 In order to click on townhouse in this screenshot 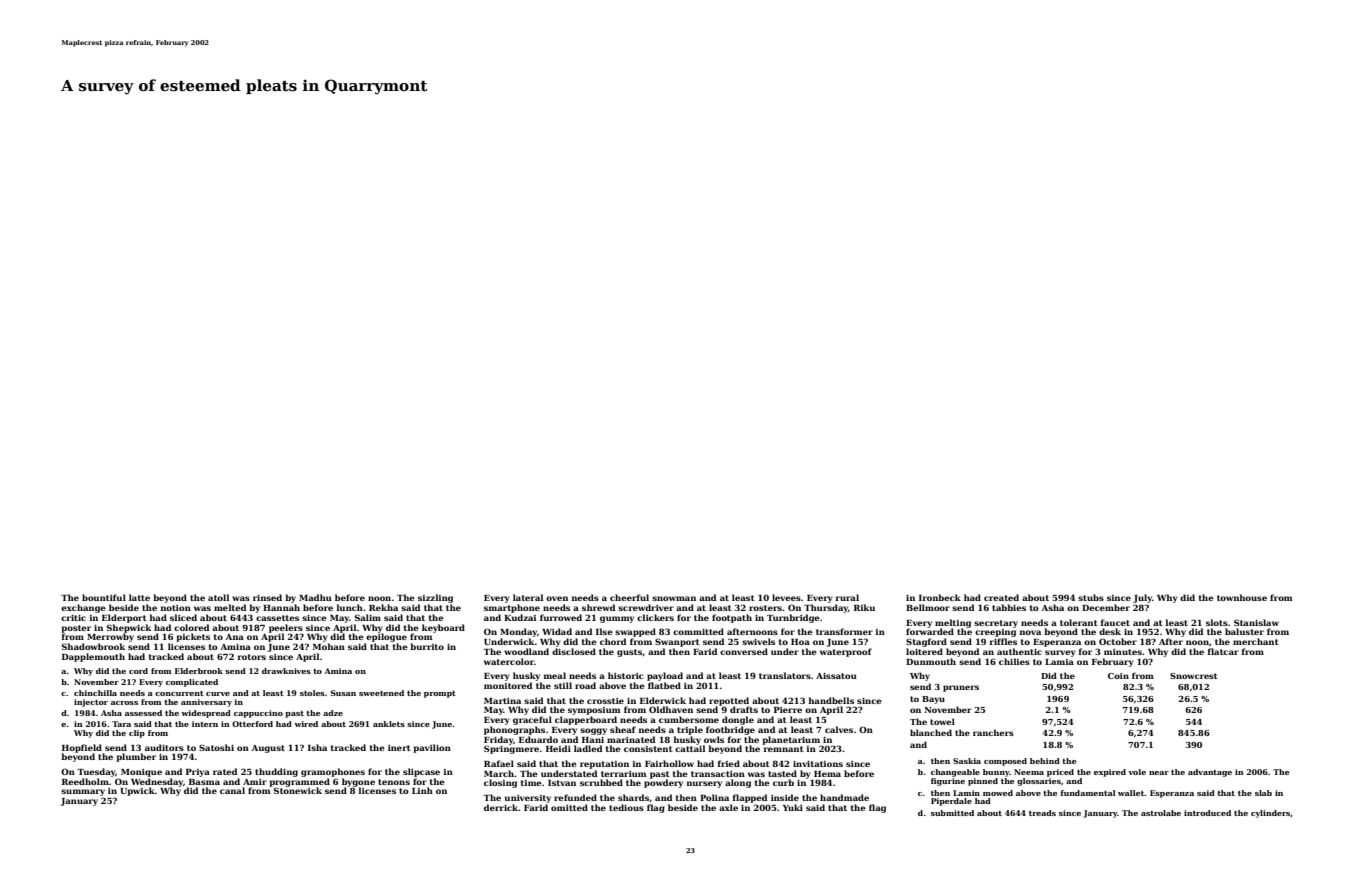, I will do `click(1242, 597)`.
